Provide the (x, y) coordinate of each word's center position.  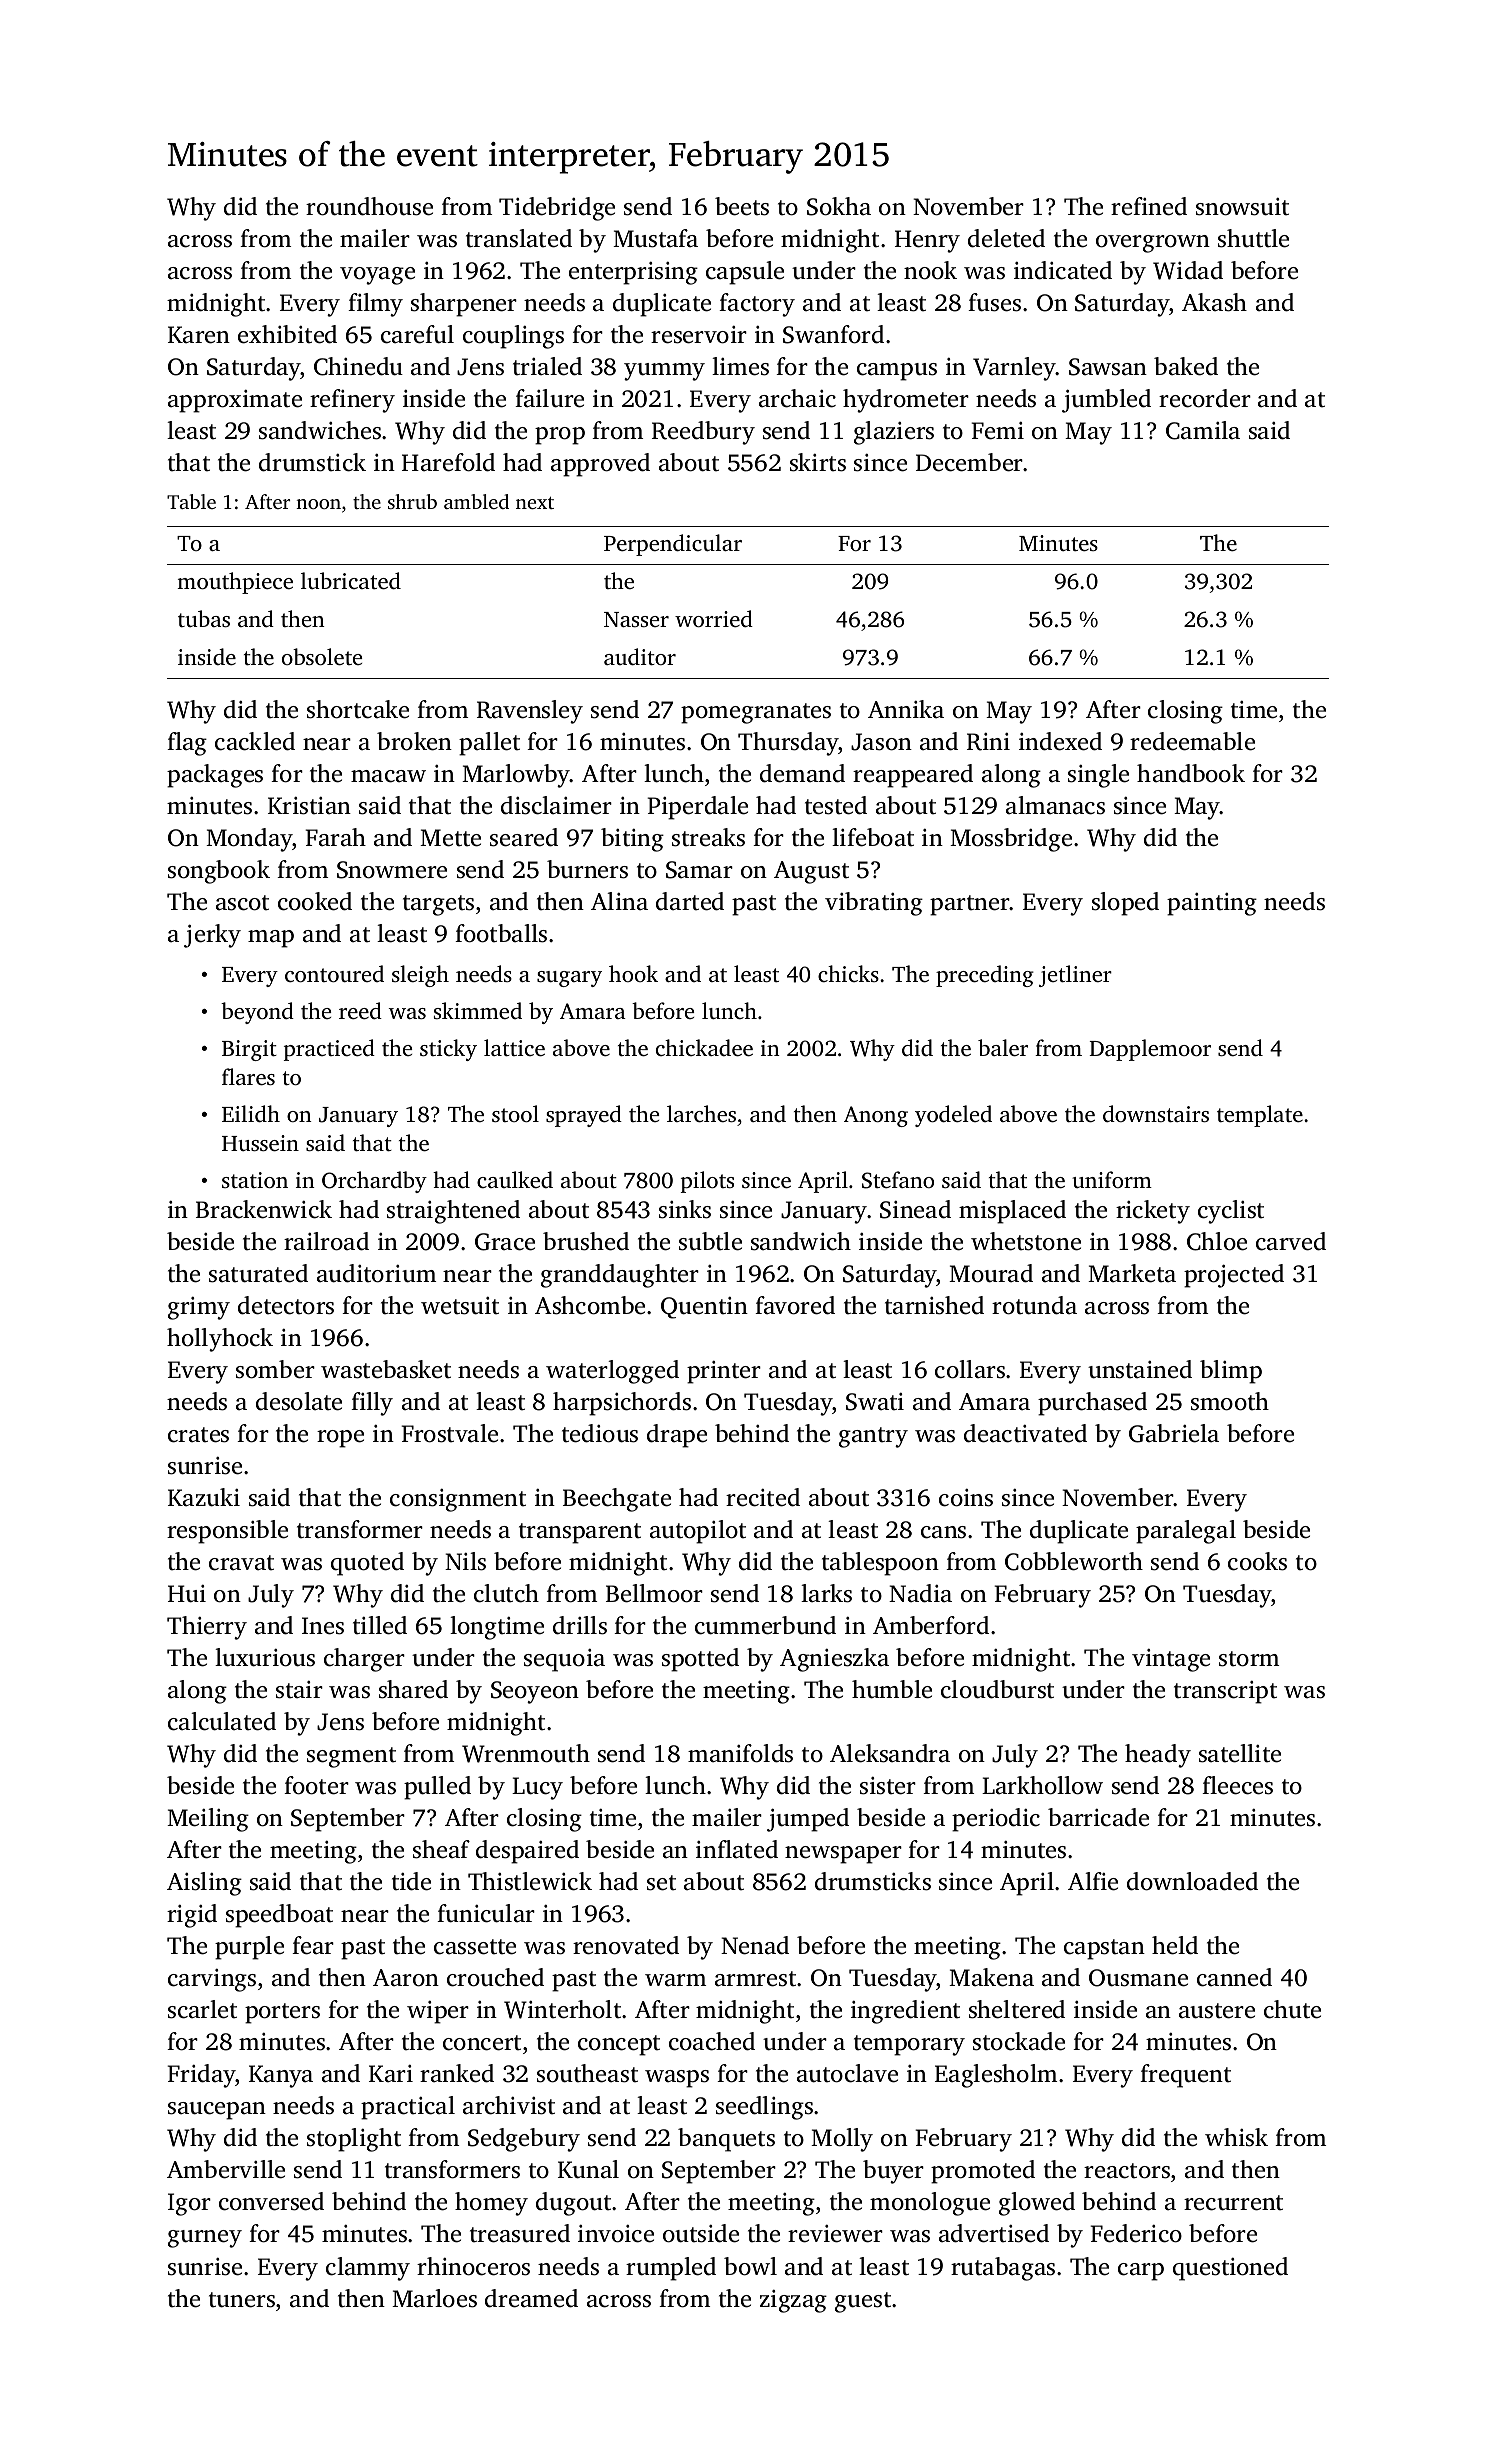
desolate (299, 1401)
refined (1149, 206)
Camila (1203, 430)
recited (763, 1497)
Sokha (839, 206)
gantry (873, 1437)
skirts (818, 462)
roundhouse (369, 206)
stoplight (354, 2140)
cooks (1257, 1561)
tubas (204, 618)
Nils (465, 1561)
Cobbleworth (1074, 1561)
